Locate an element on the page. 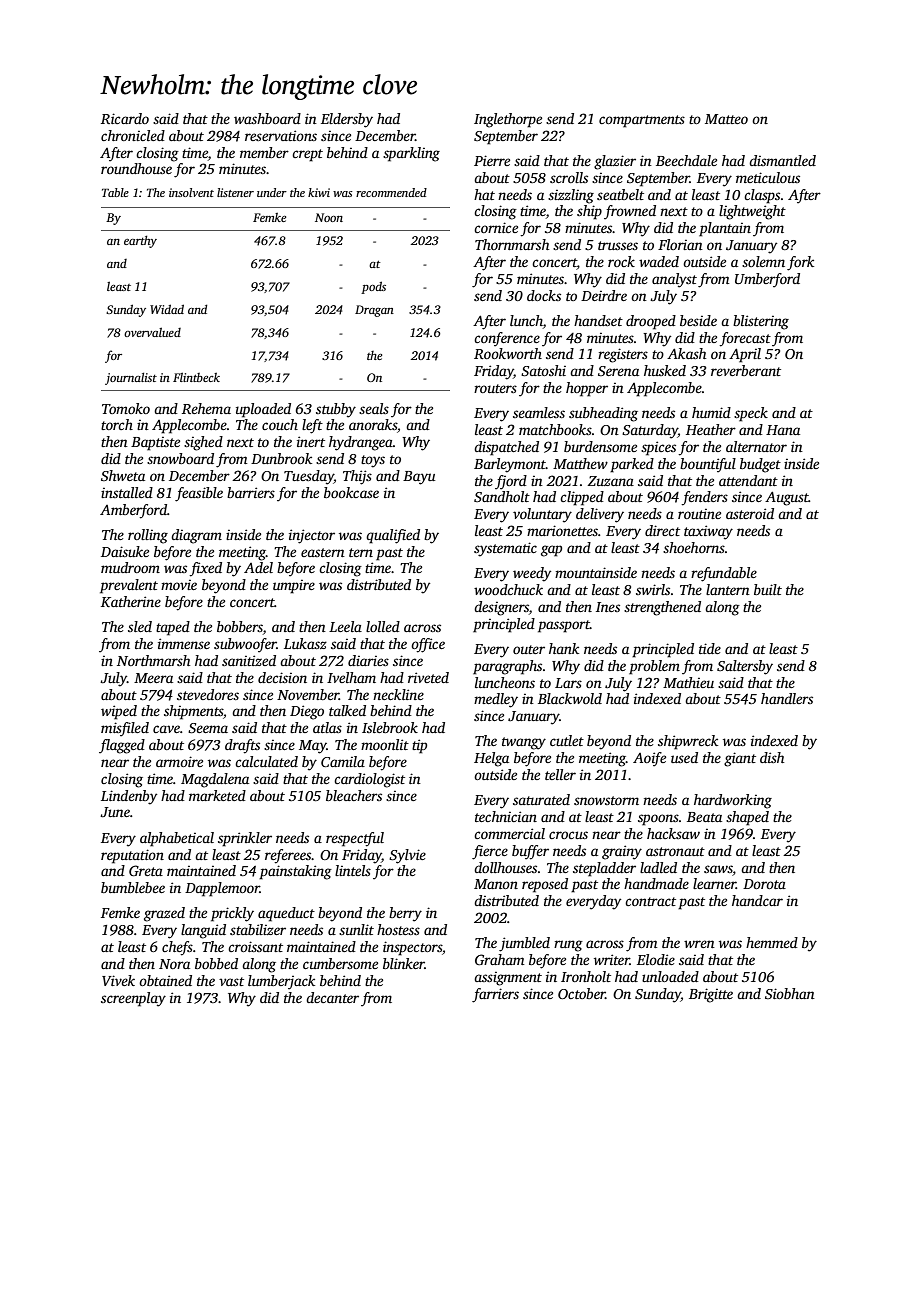  immense is located at coordinates (184, 643).
